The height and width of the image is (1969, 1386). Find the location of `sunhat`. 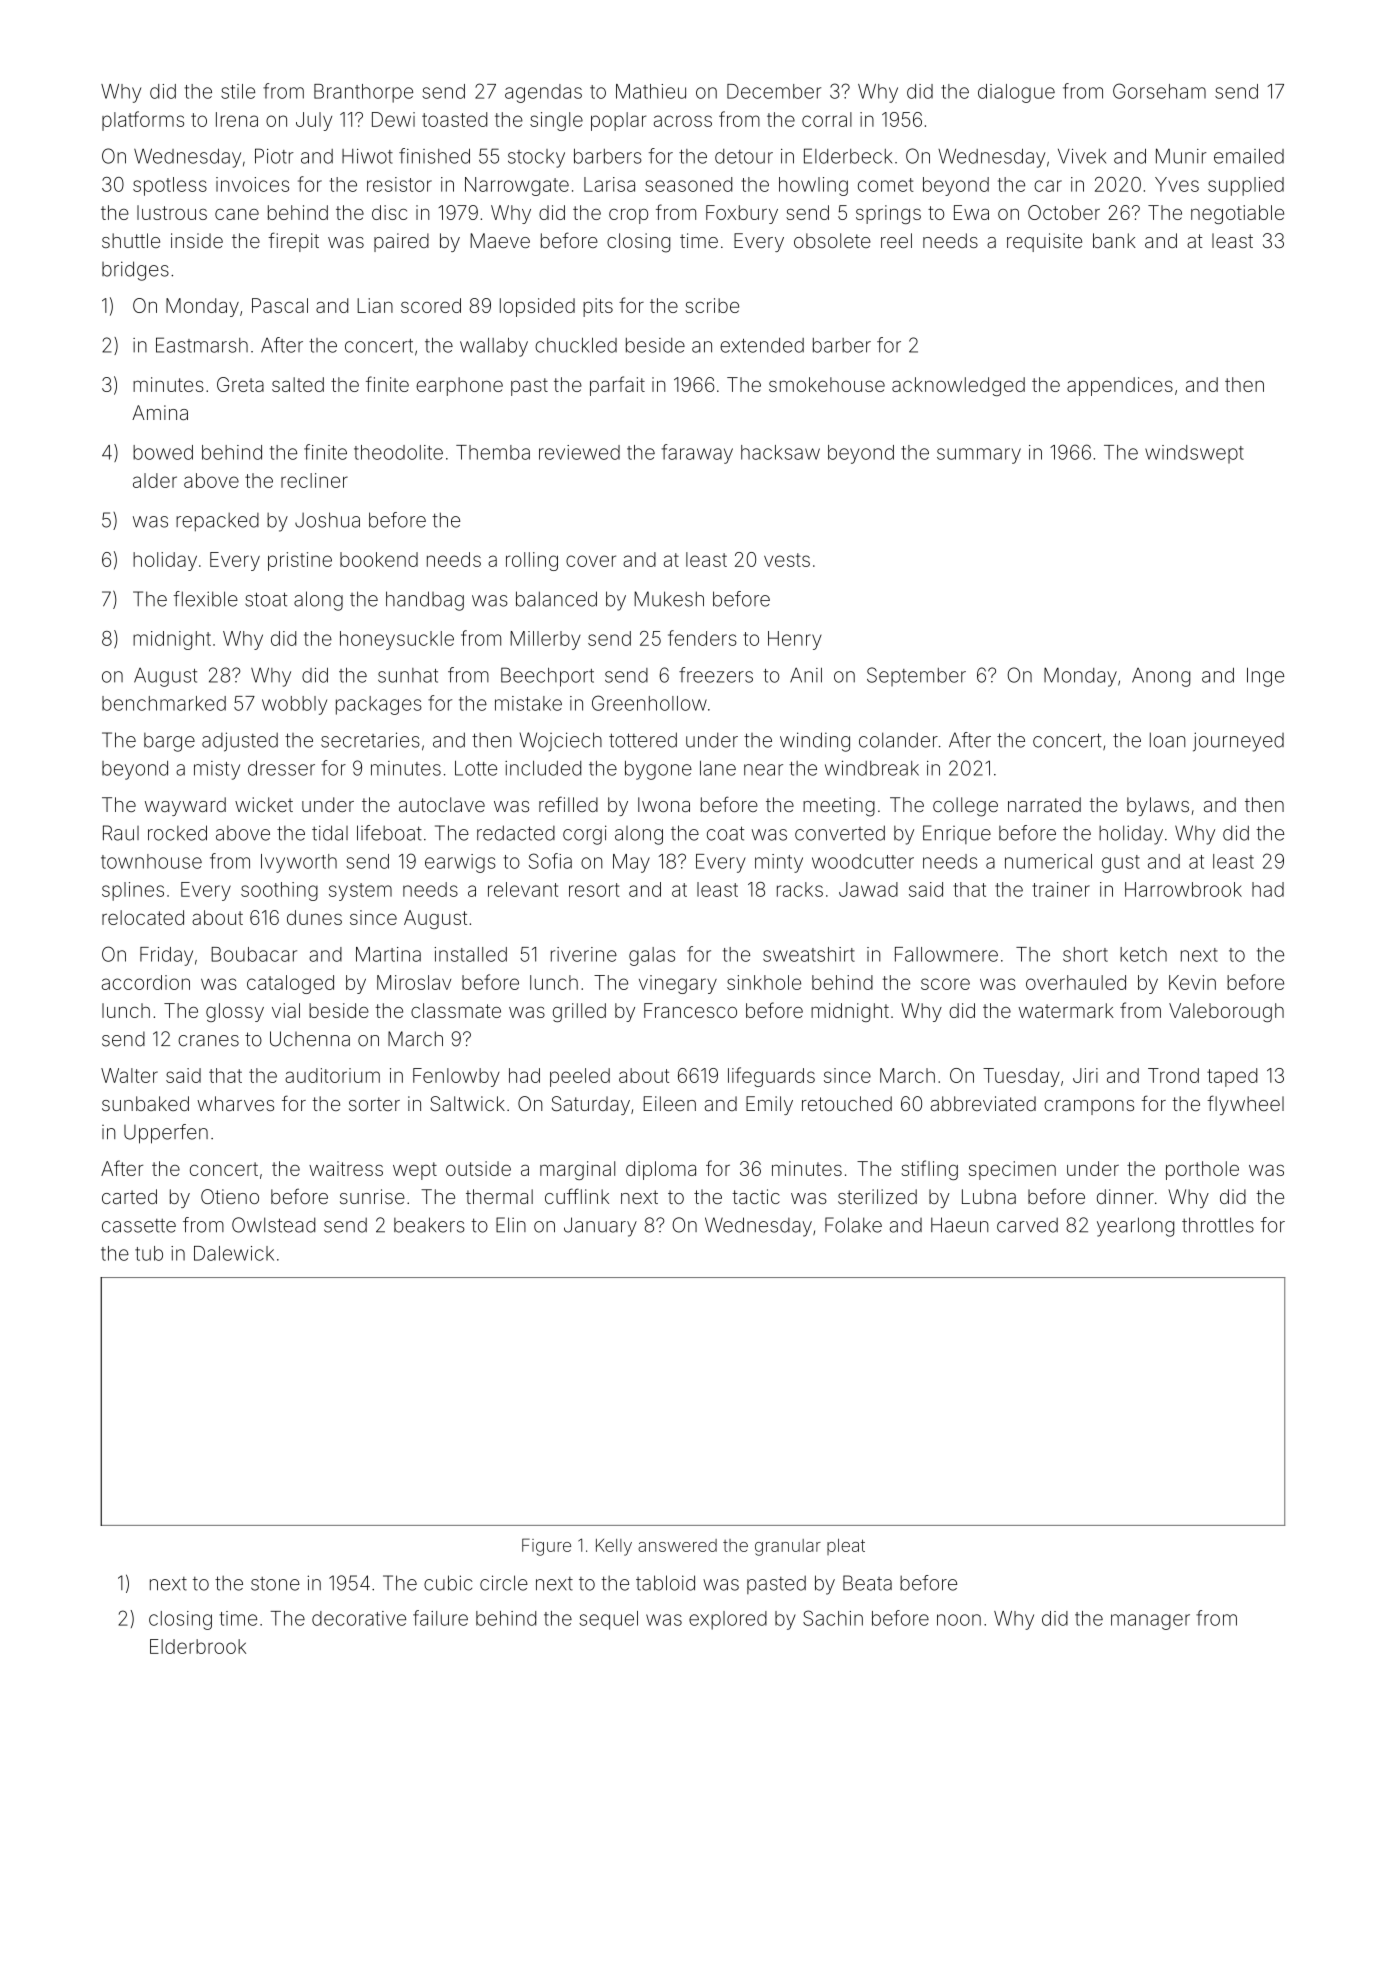

sunhat is located at coordinates (408, 675).
